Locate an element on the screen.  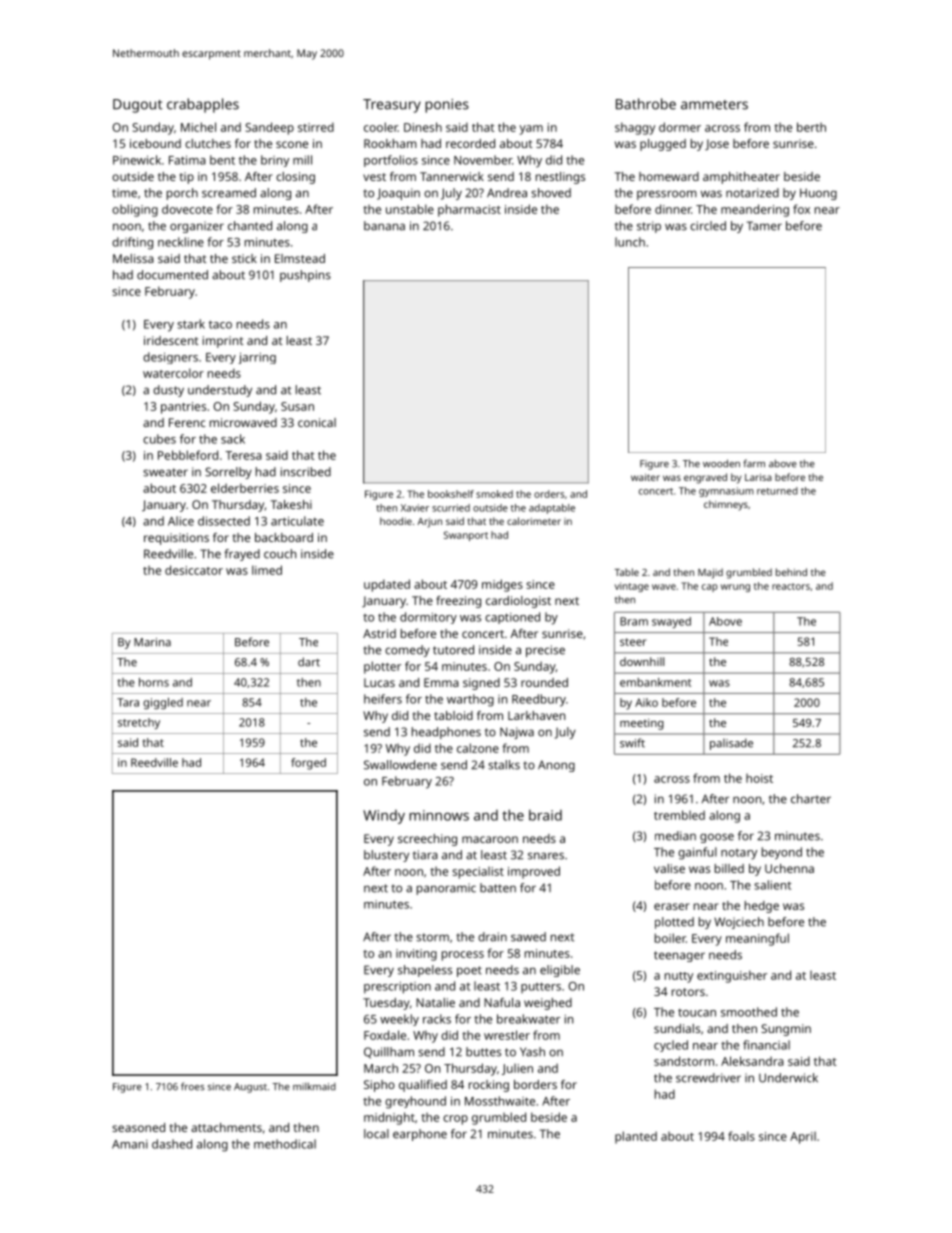
Quillham is located at coordinates (389, 1053).
